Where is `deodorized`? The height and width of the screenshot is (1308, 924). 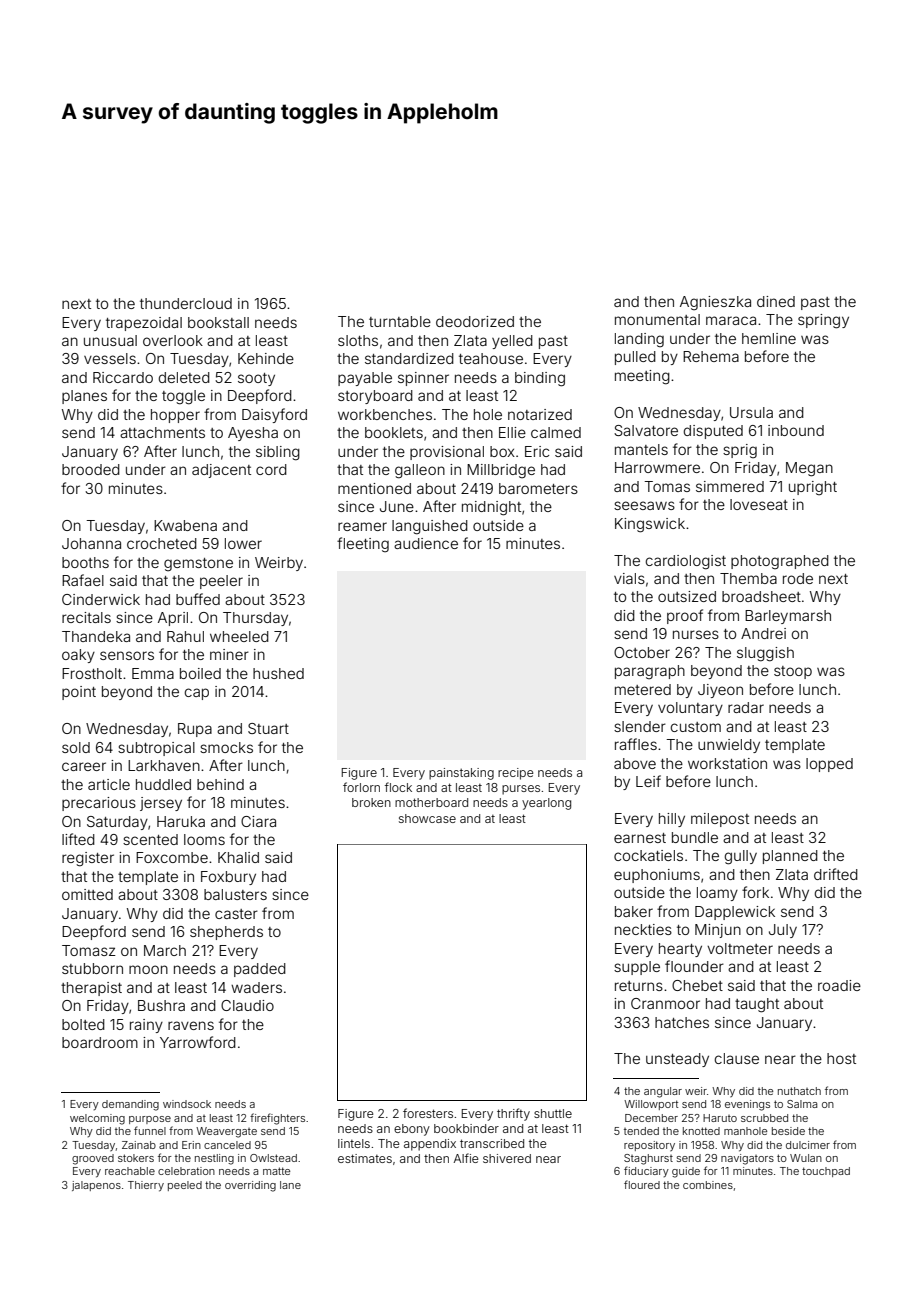 deodorized is located at coordinates (475, 321).
